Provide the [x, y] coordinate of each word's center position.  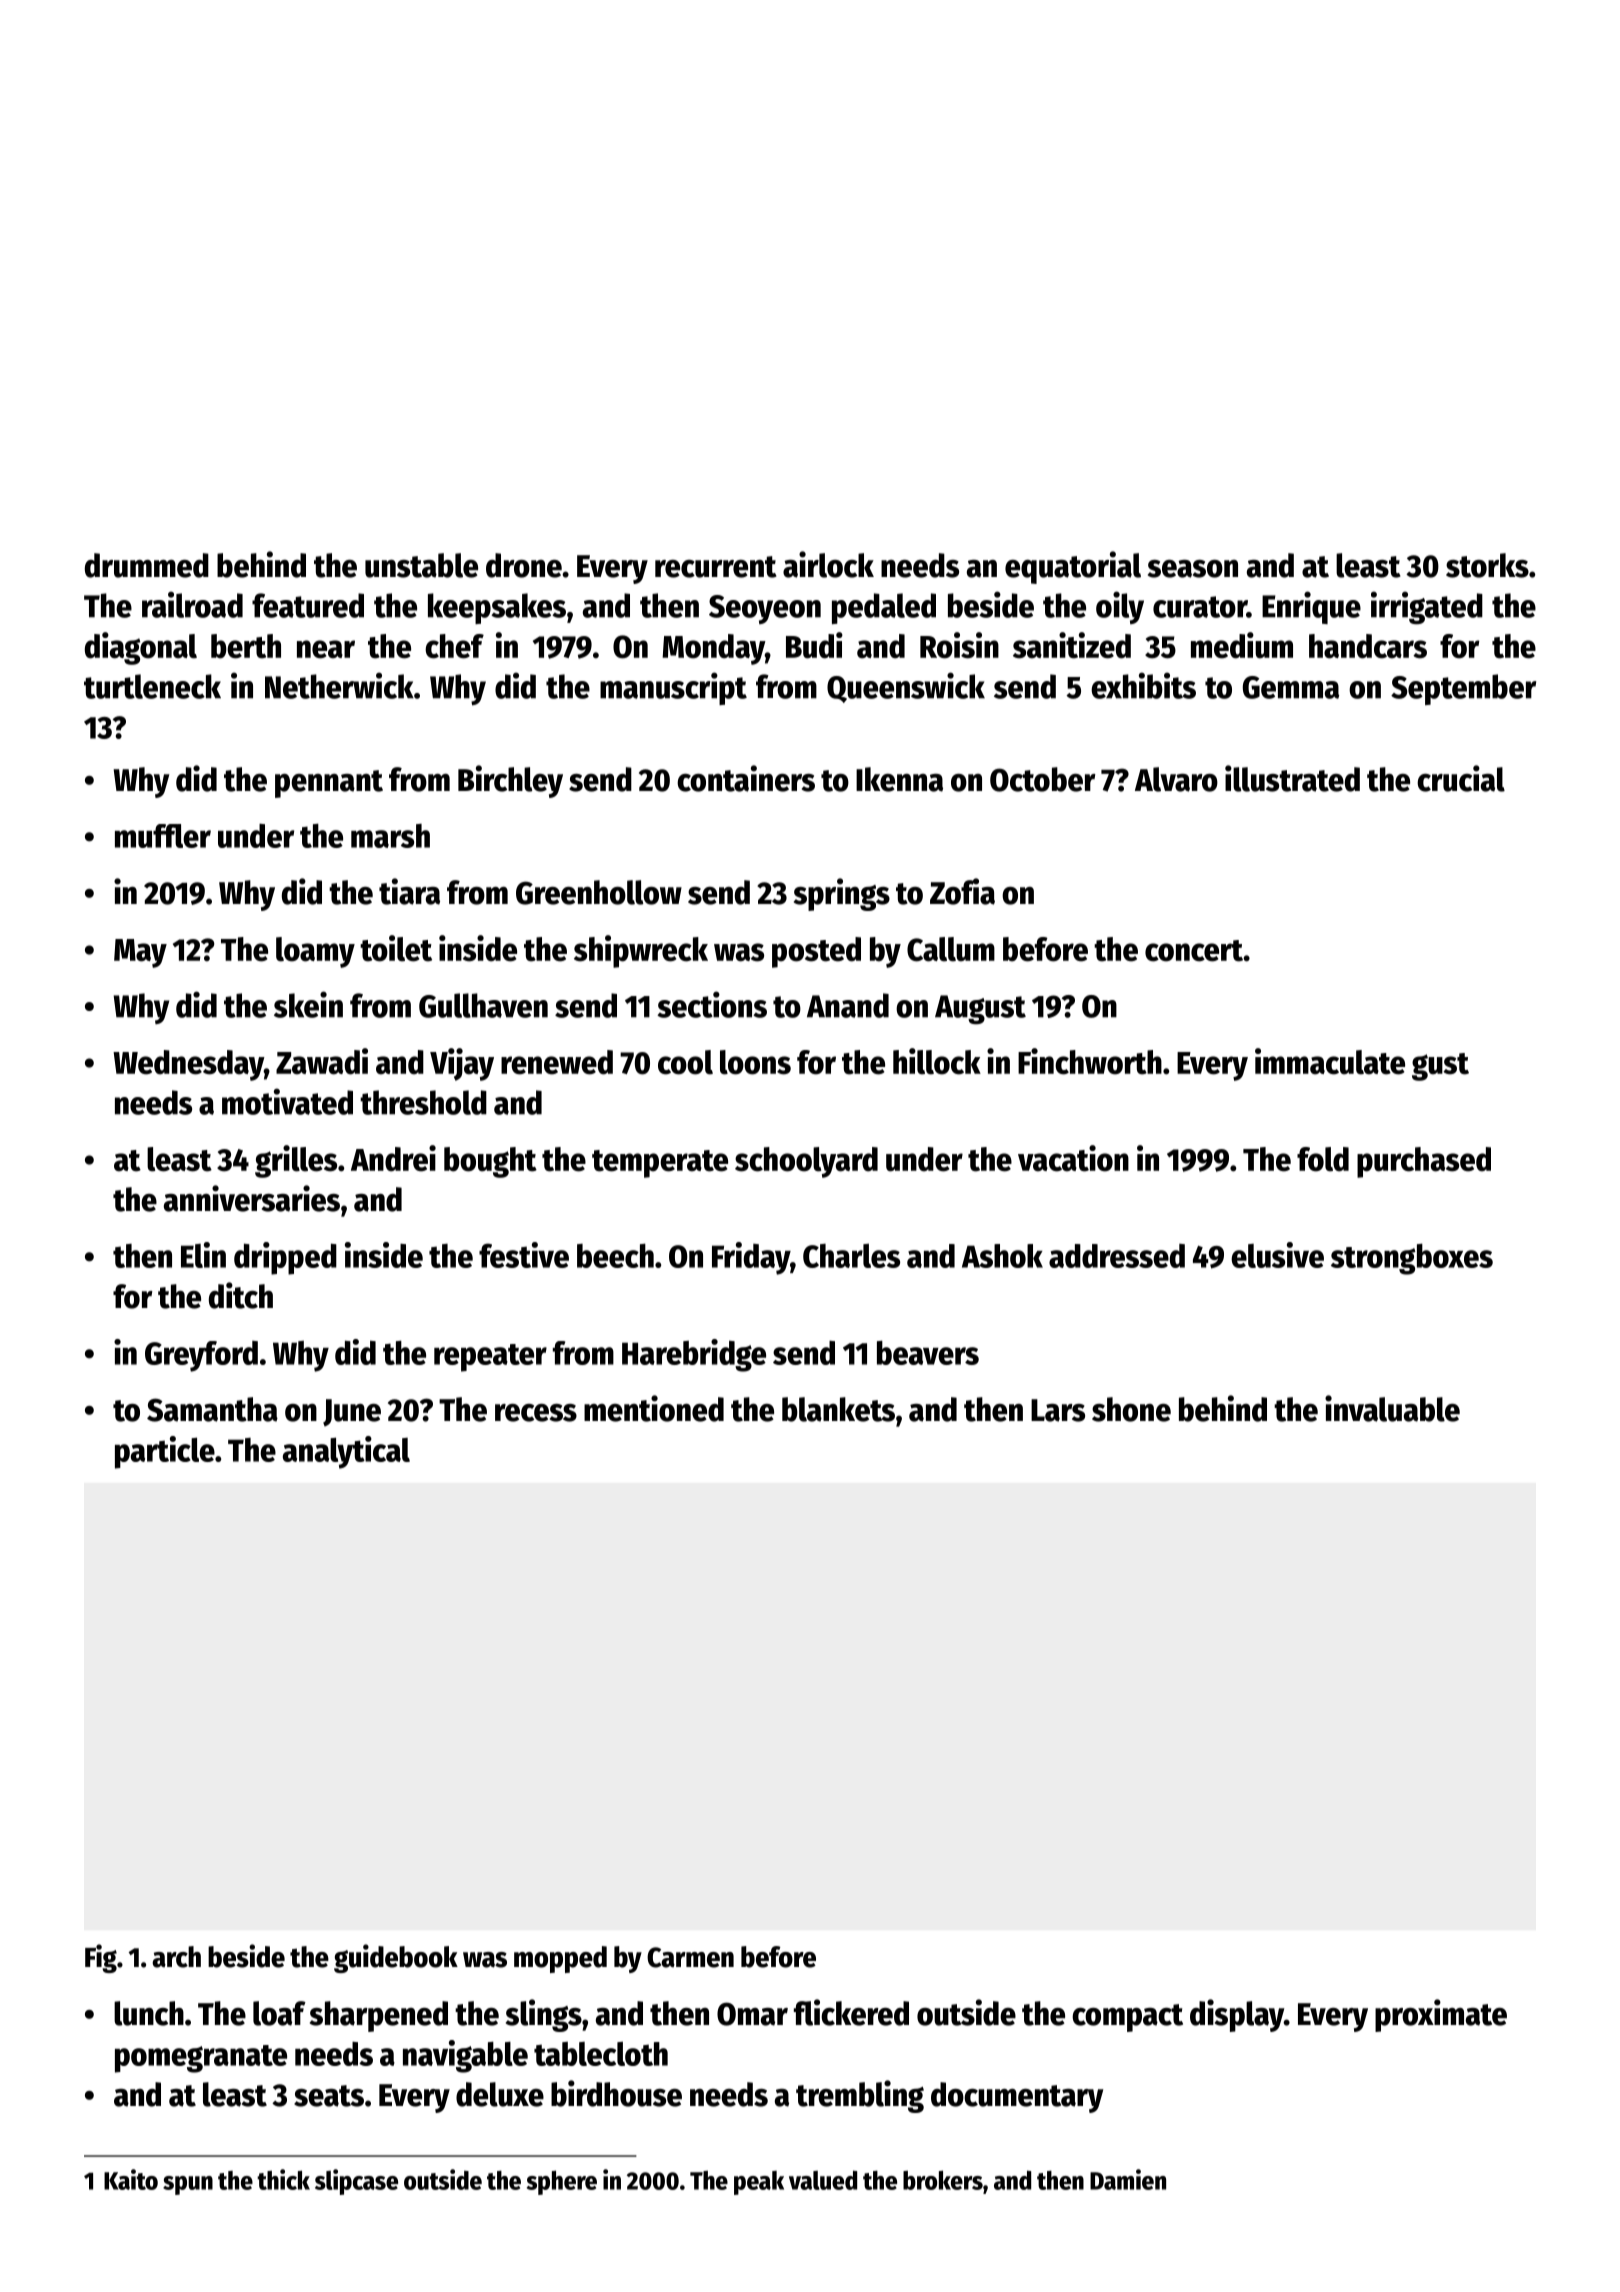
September [1463, 689]
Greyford [201, 1356]
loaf [279, 2013]
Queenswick [906, 687]
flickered [851, 2012]
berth [246, 646]
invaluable [1392, 1408]
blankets [838, 1409]
